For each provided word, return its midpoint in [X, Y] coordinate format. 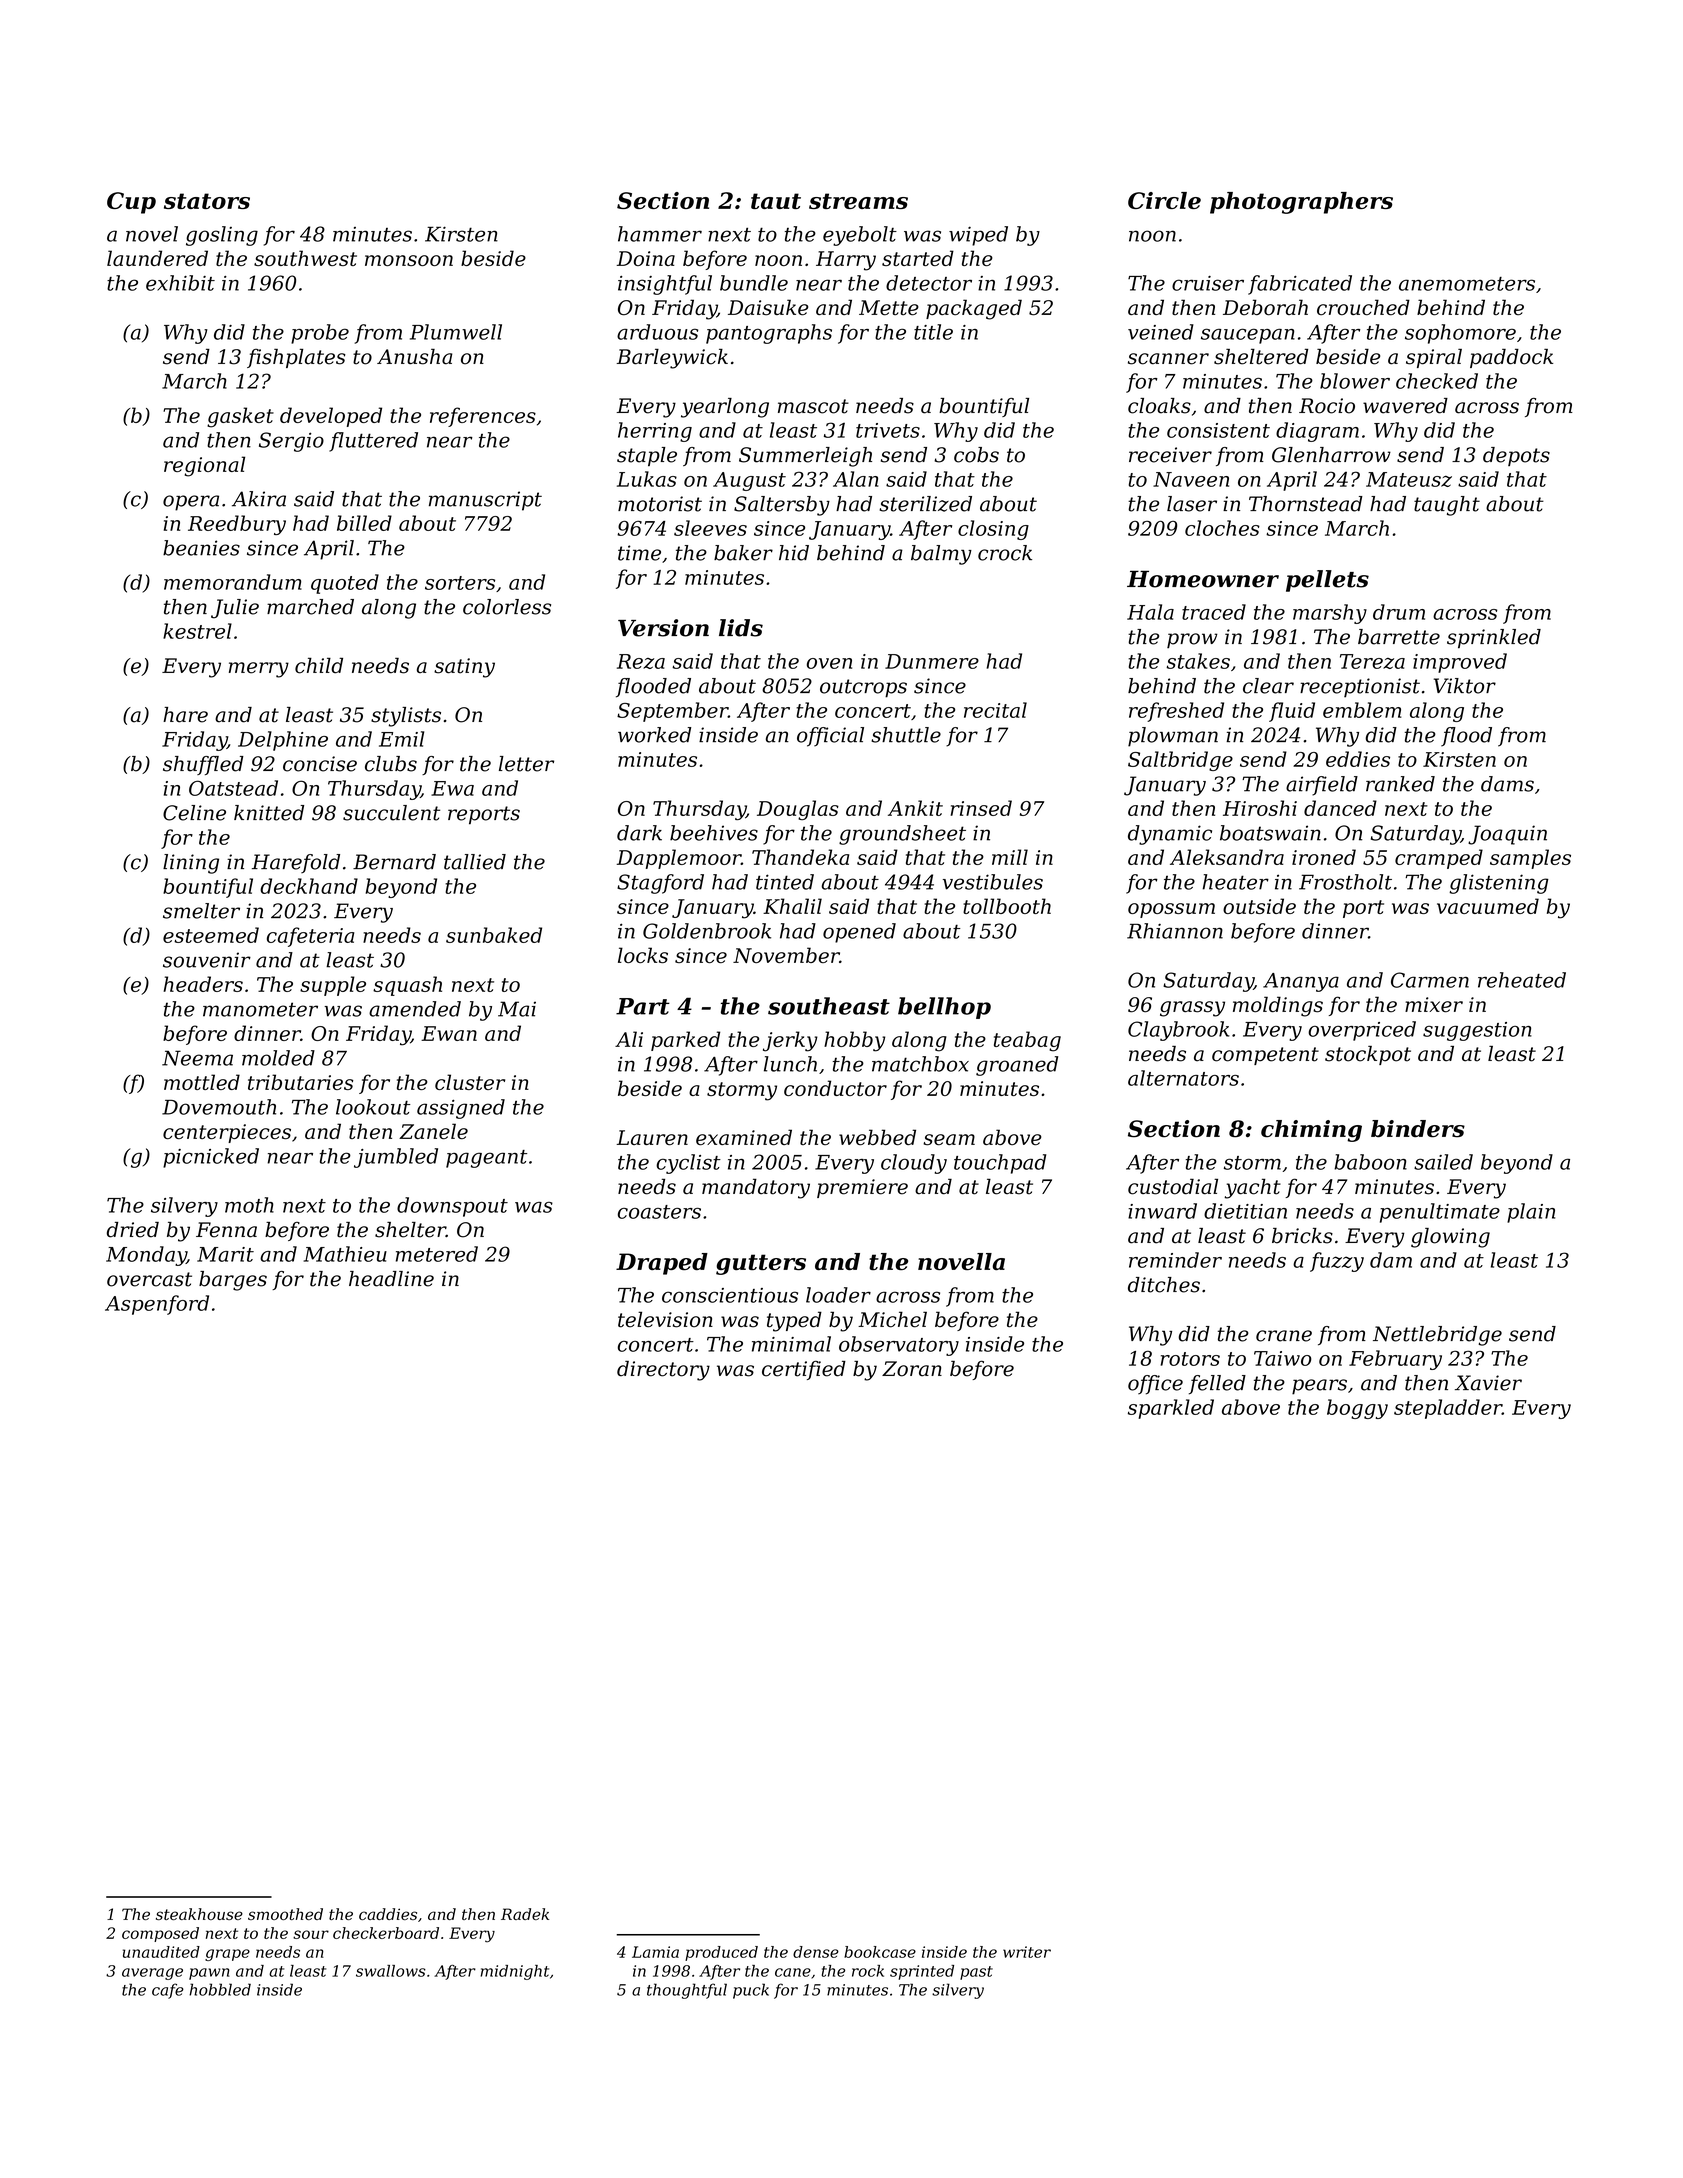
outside [1259, 906]
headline [391, 1279]
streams [858, 201]
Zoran [912, 1369]
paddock [1511, 358]
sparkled [1171, 1409]
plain [1531, 1213]
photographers [1301, 203]
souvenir [207, 960]
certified [804, 1370]
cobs [976, 455]
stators [207, 201]
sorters [460, 583]
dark [639, 833]
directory [663, 1371]
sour [311, 1934]
